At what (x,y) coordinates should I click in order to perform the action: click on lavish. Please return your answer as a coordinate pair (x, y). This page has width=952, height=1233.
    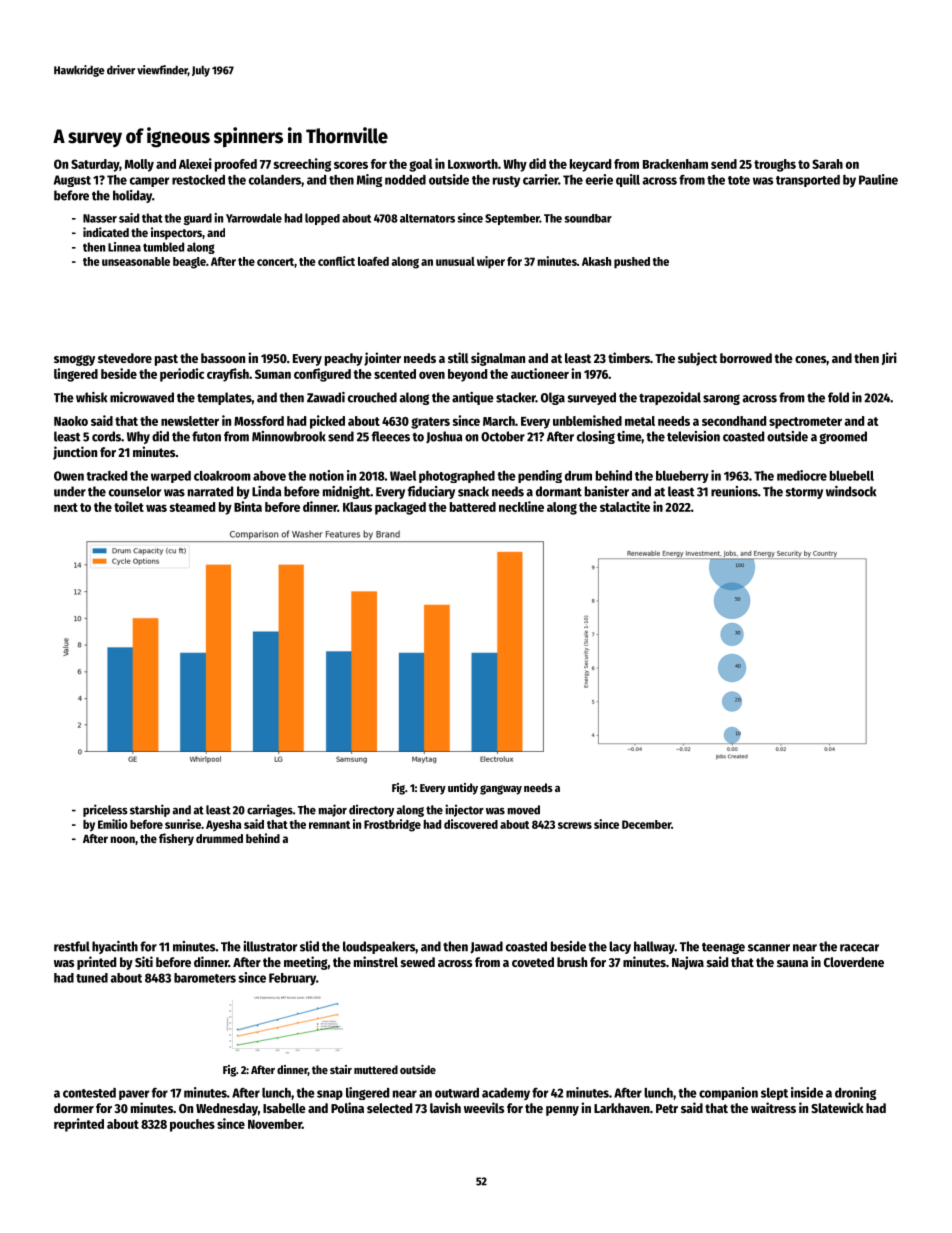
    Looking at the image, I should click on (445, 1107).
